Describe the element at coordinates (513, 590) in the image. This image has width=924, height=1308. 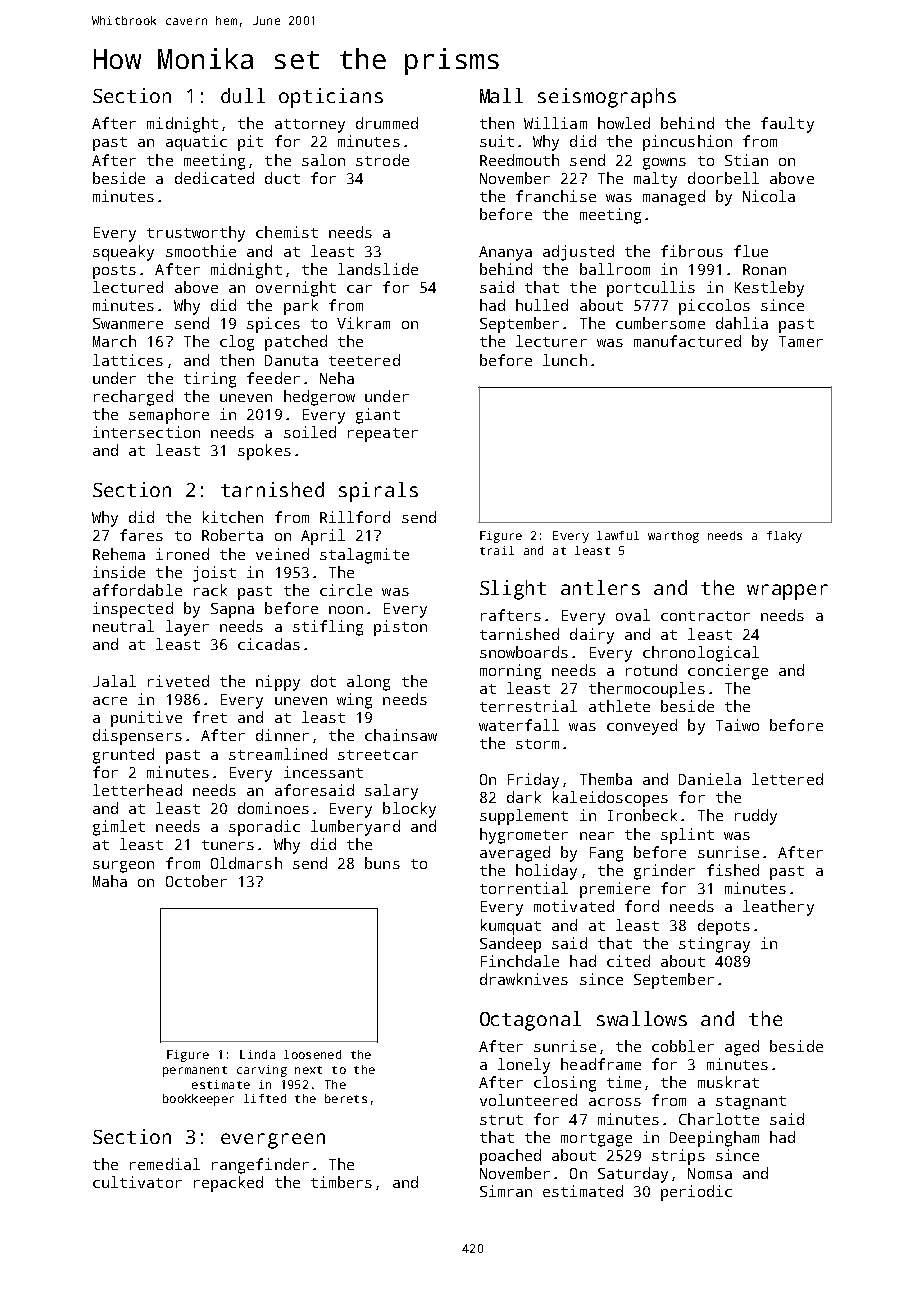
I see `Slight` at that location.
